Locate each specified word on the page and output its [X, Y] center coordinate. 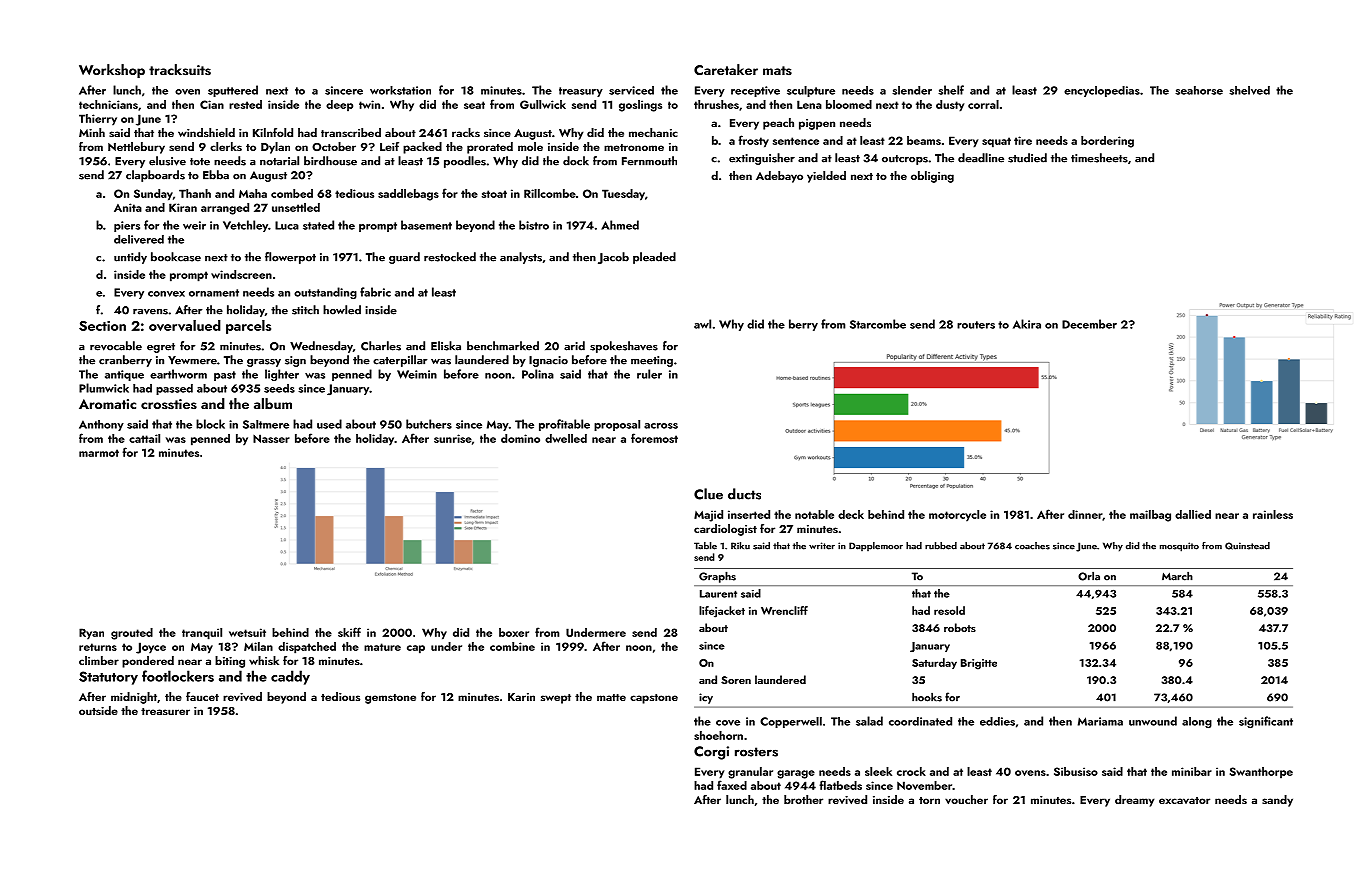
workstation [400, 90]
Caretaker [726, 69]
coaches [1032, 546]
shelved [1249, 90]
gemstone [390, 699]
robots [960, 627]
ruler [649, 374]
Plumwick [104, 388]
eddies [997, 721]
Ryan [91, 634]
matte [611, 697]
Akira [1027, 324]
